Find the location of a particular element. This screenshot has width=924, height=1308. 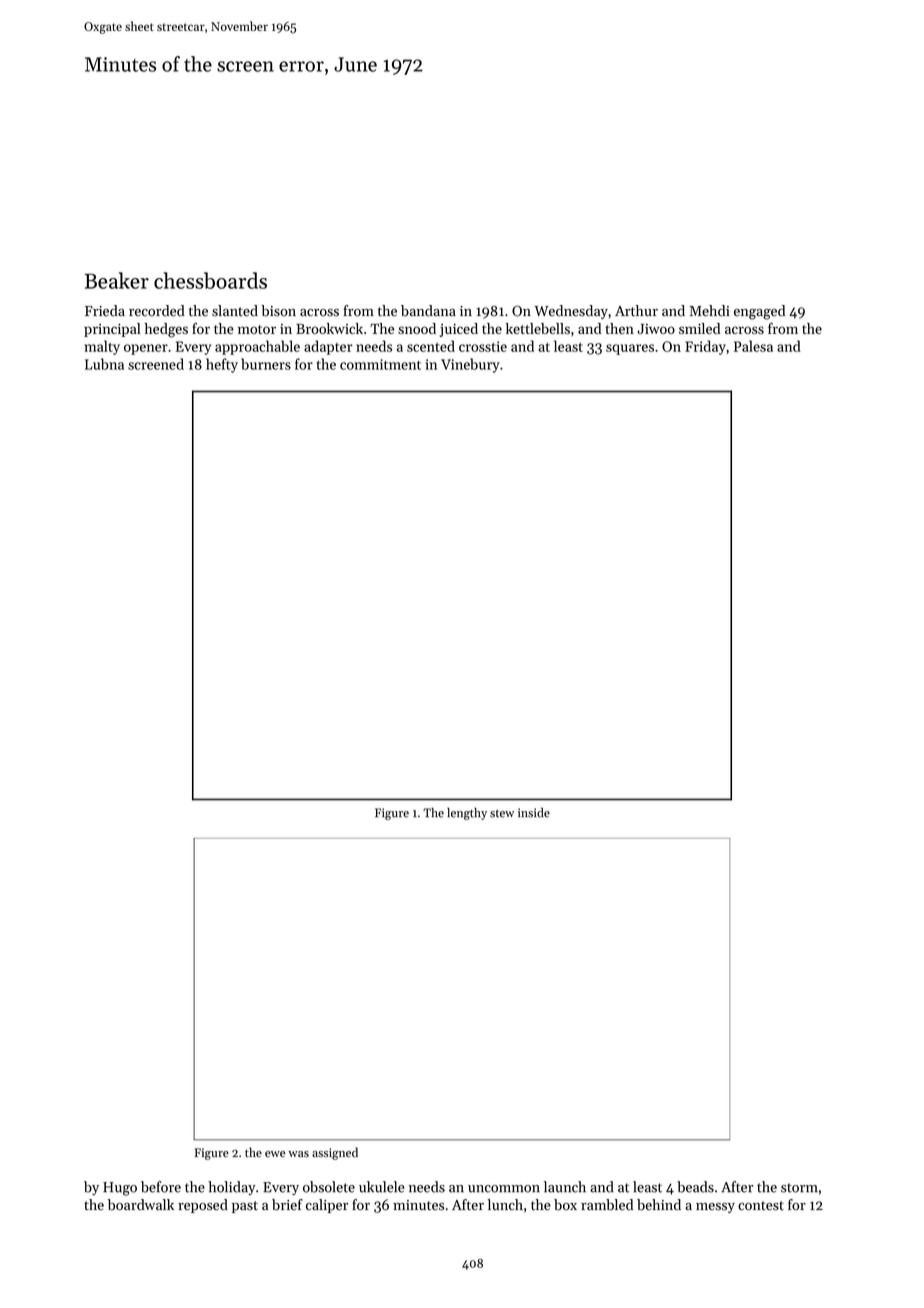

Arthur is located at coordinates (636, 311).
